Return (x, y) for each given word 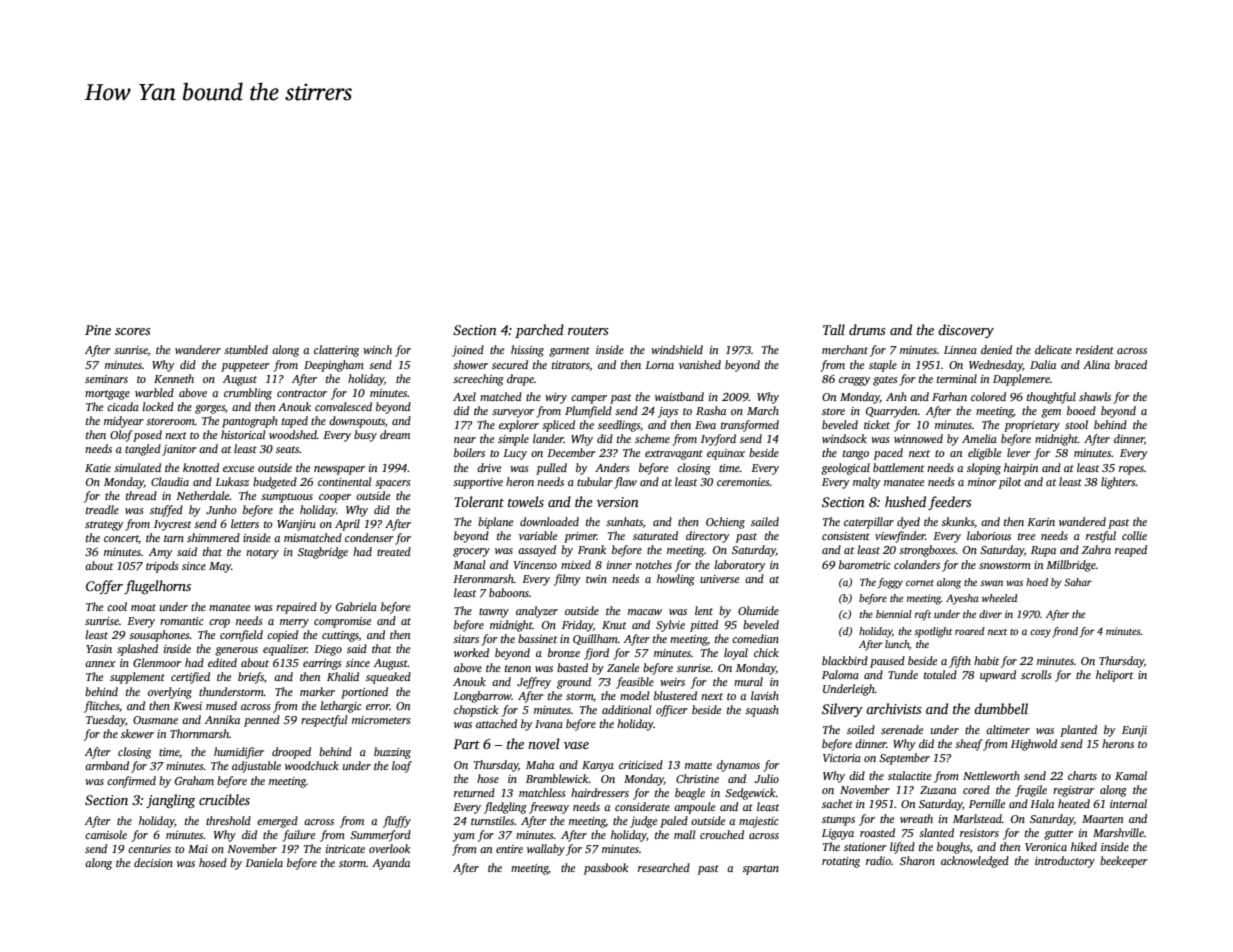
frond (1065, 632)
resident (1095, 349)
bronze (564, 652)
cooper (335, 498)
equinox (726, 454)
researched (664, 867)
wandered (1082, 521)
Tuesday (106, 721)
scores (133, 331)
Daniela (264, 862)
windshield (677, 349)
